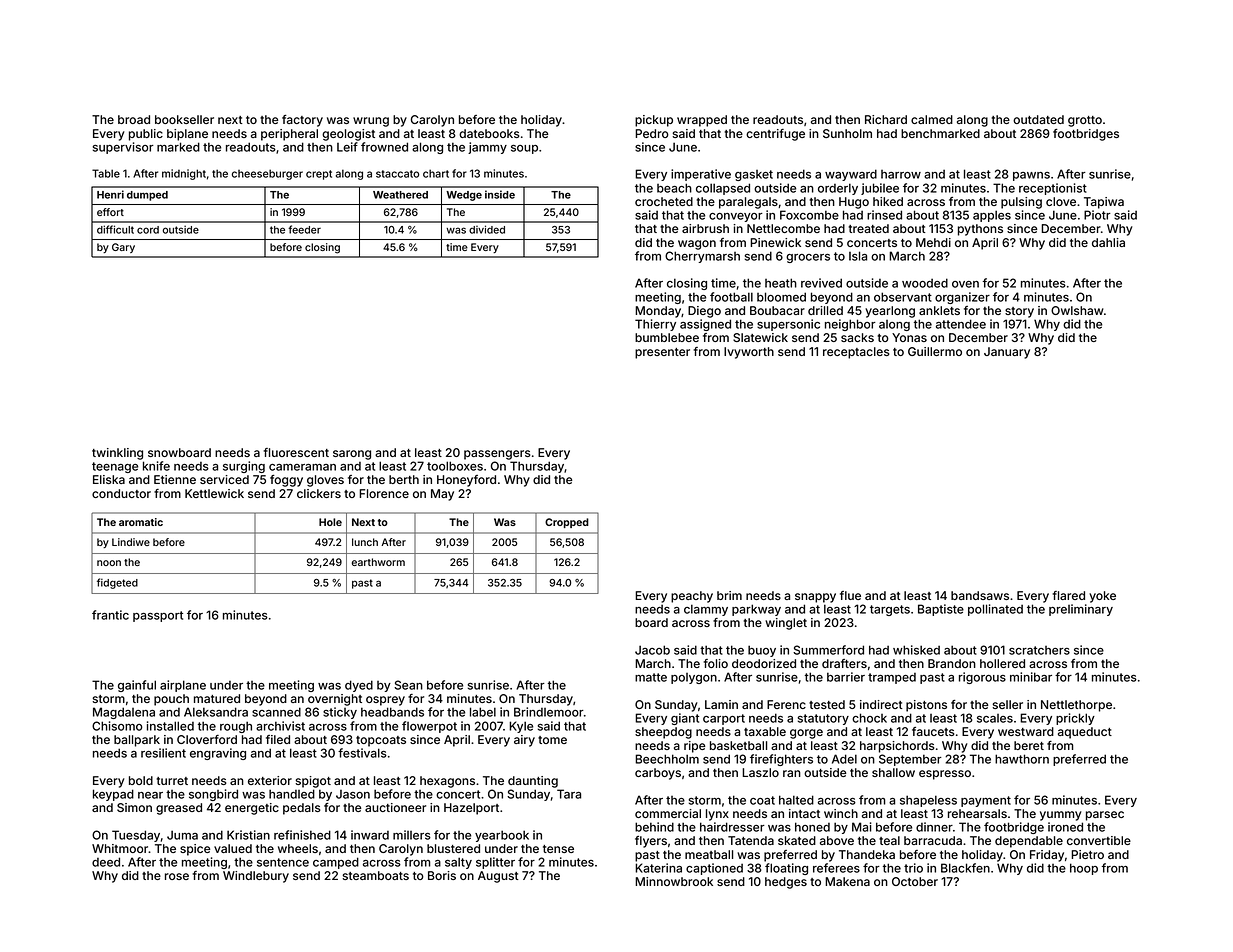  What do you see at coordinates (662, 353) in the screenshot?
I see `presenter` at bounding box center [662, 353].
